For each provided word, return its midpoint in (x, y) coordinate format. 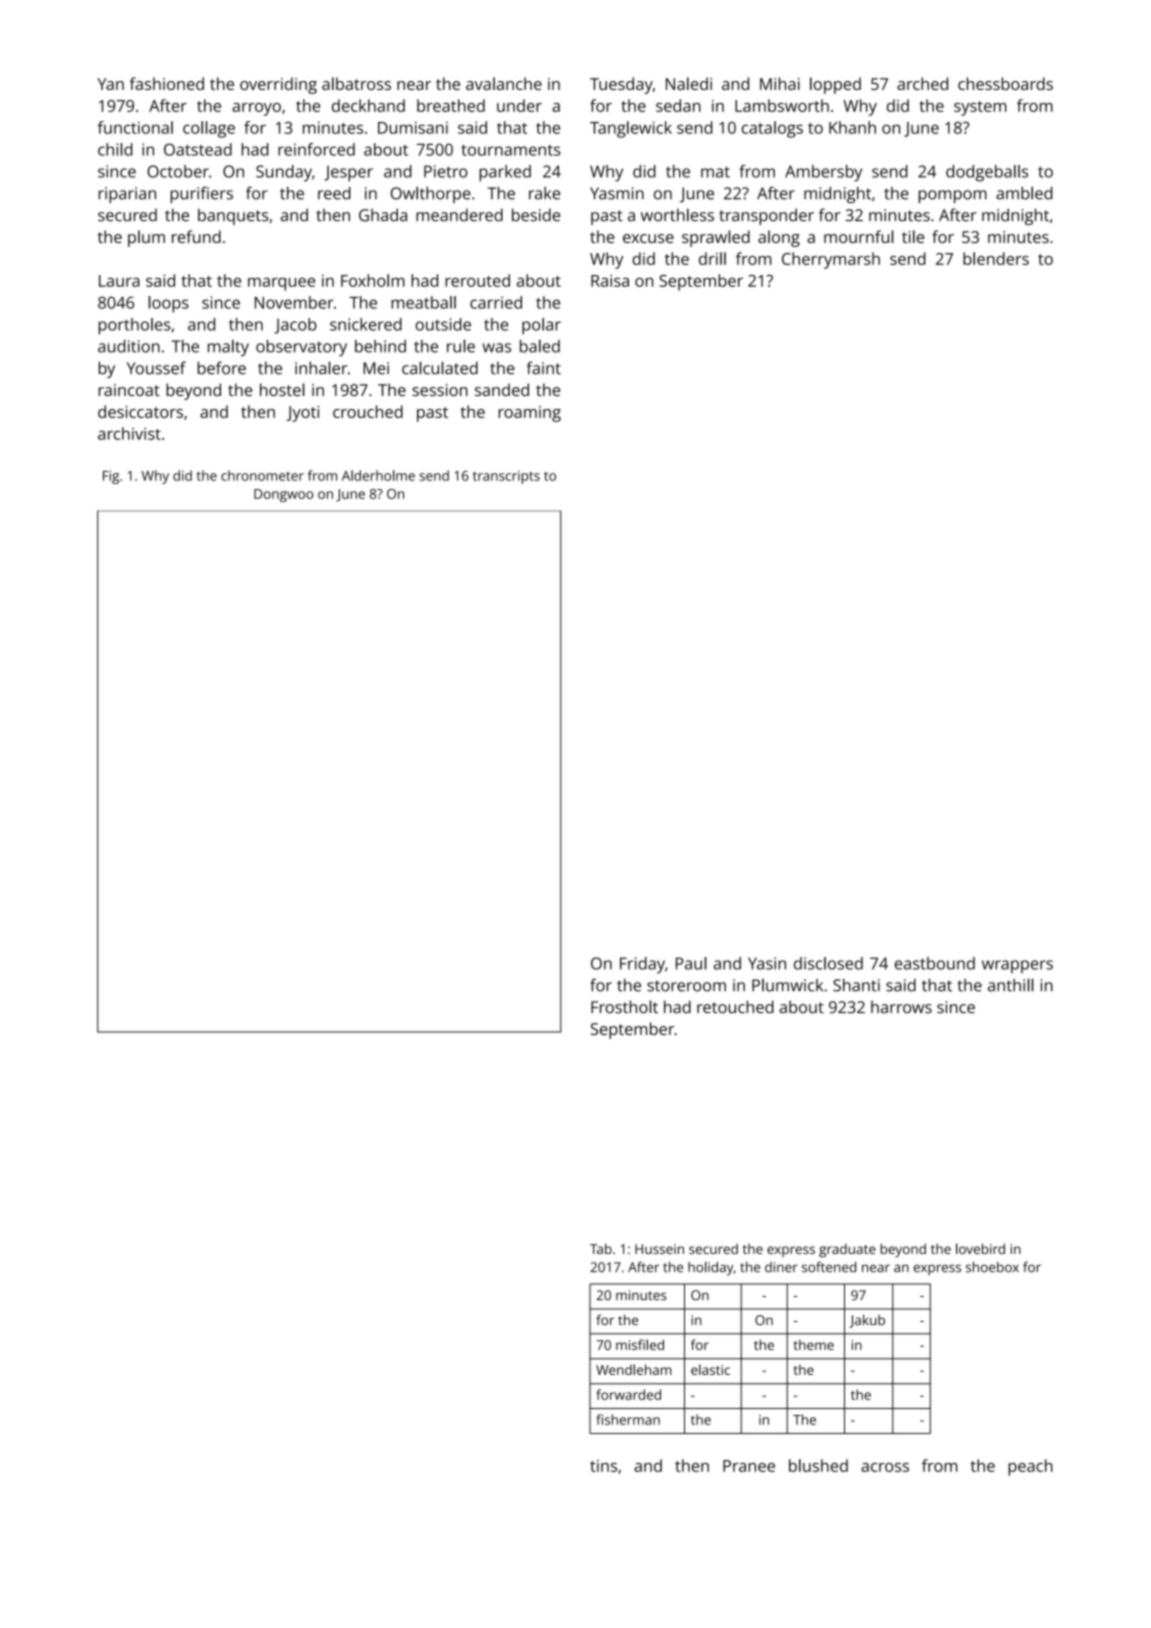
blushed (818, 1465)
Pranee (749, 1466)
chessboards (1005, 83)
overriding (278, 85)
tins (603, 1466)
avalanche (504, 83)
